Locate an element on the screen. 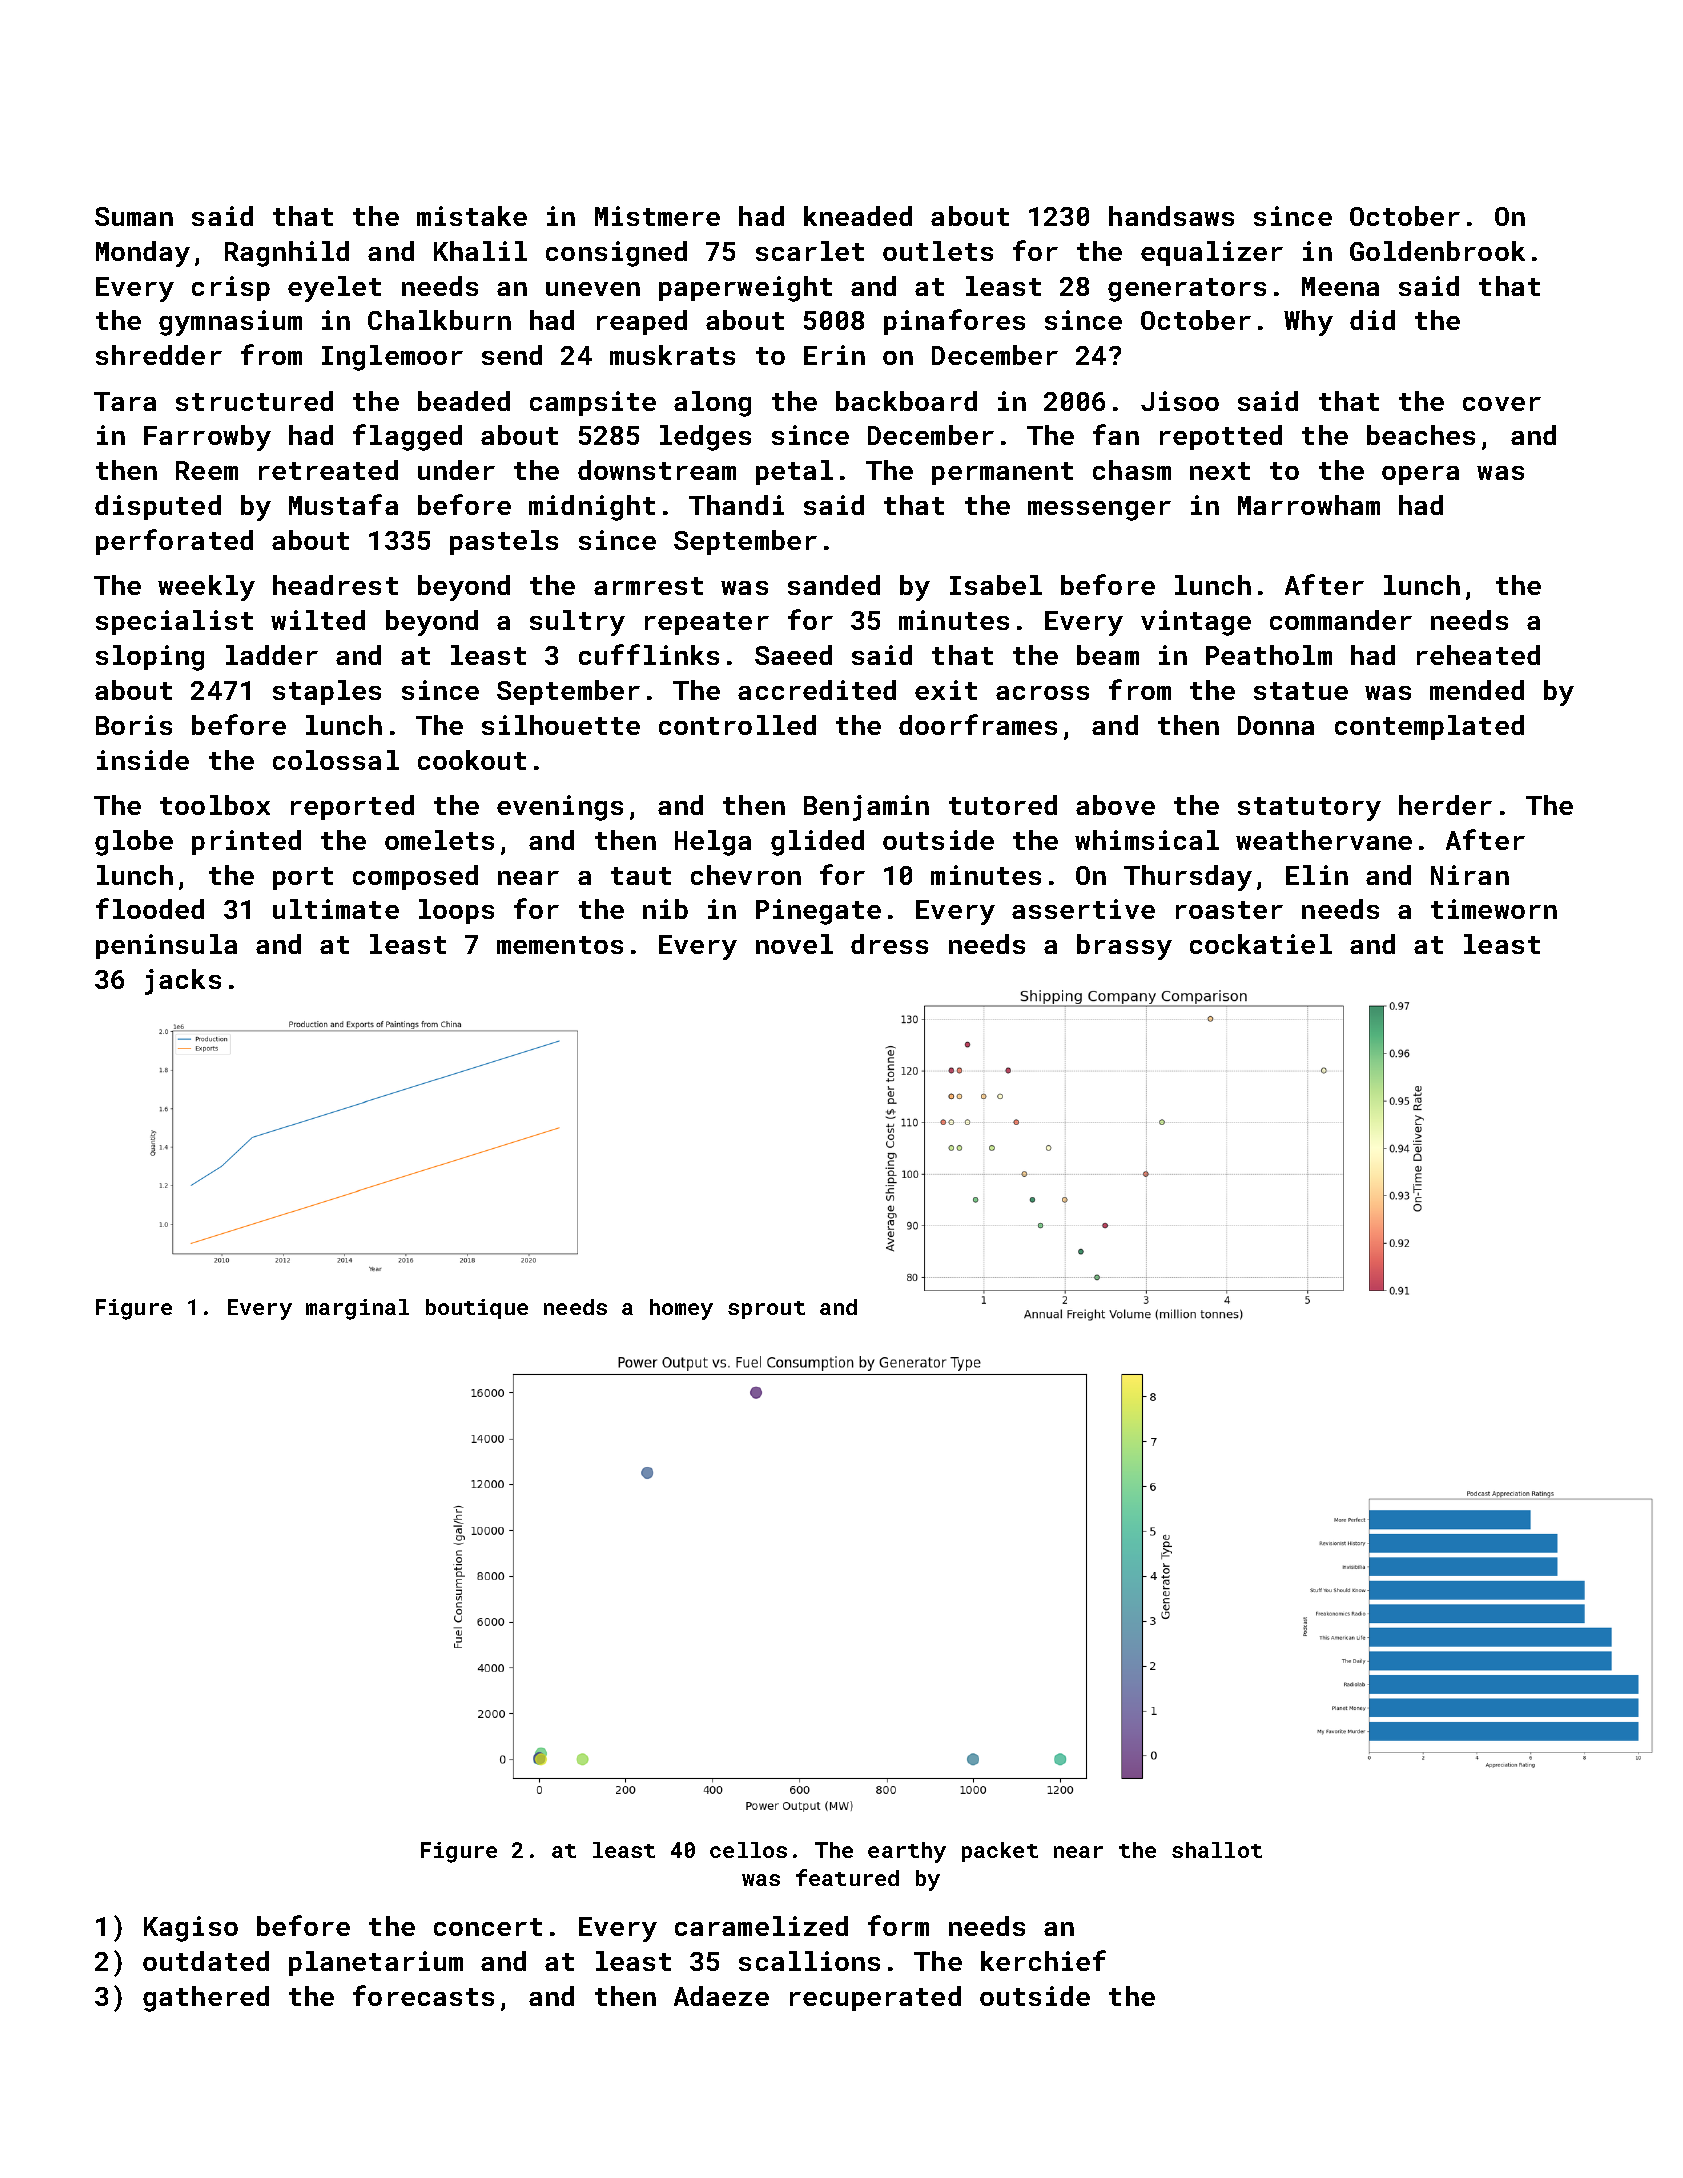 The height and width of the screenshot is (2178, 1683). Mistmere is located at coordinates (657, 216).
